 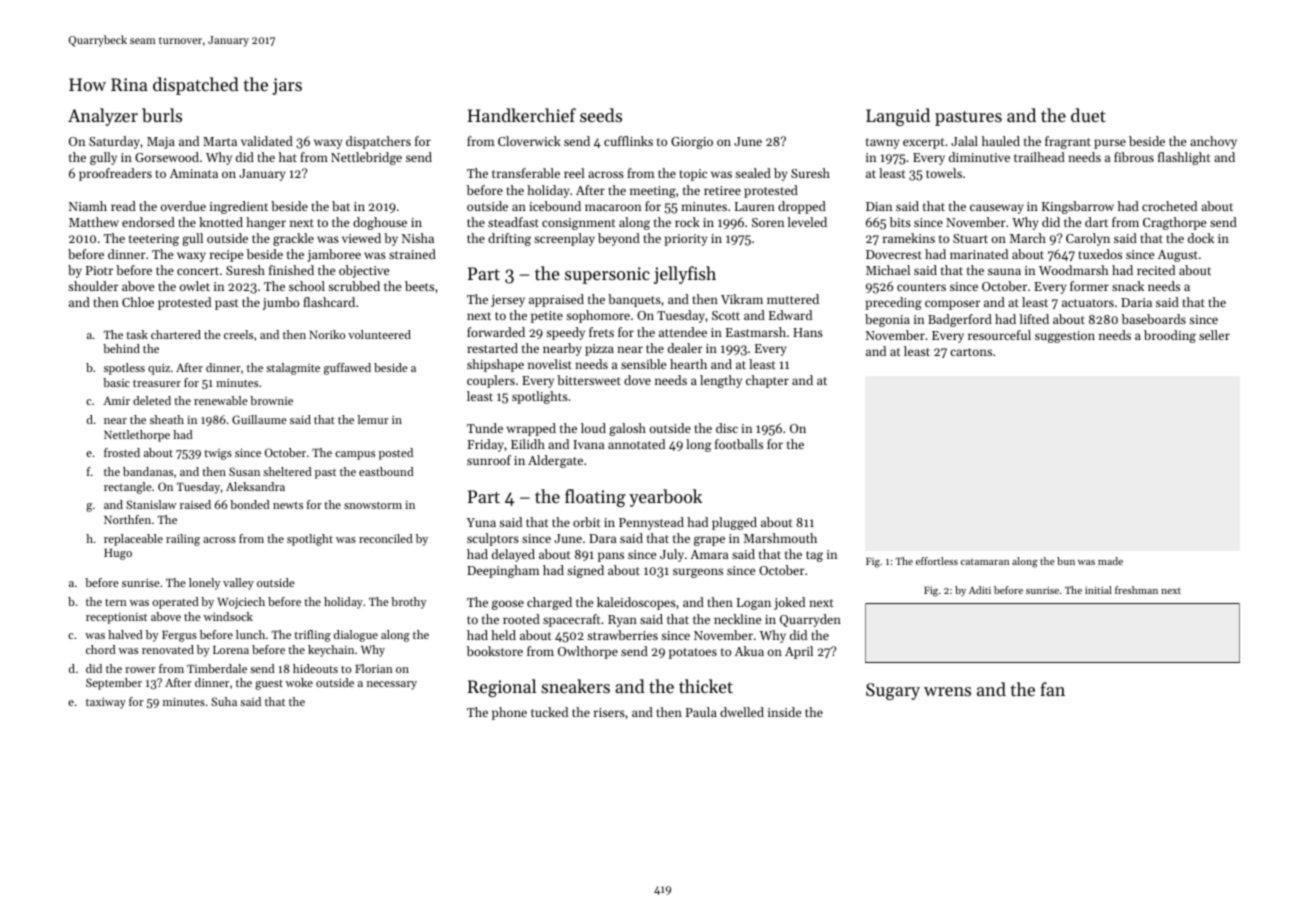 I want to click on bandanas, so click(x=148, y=471).
